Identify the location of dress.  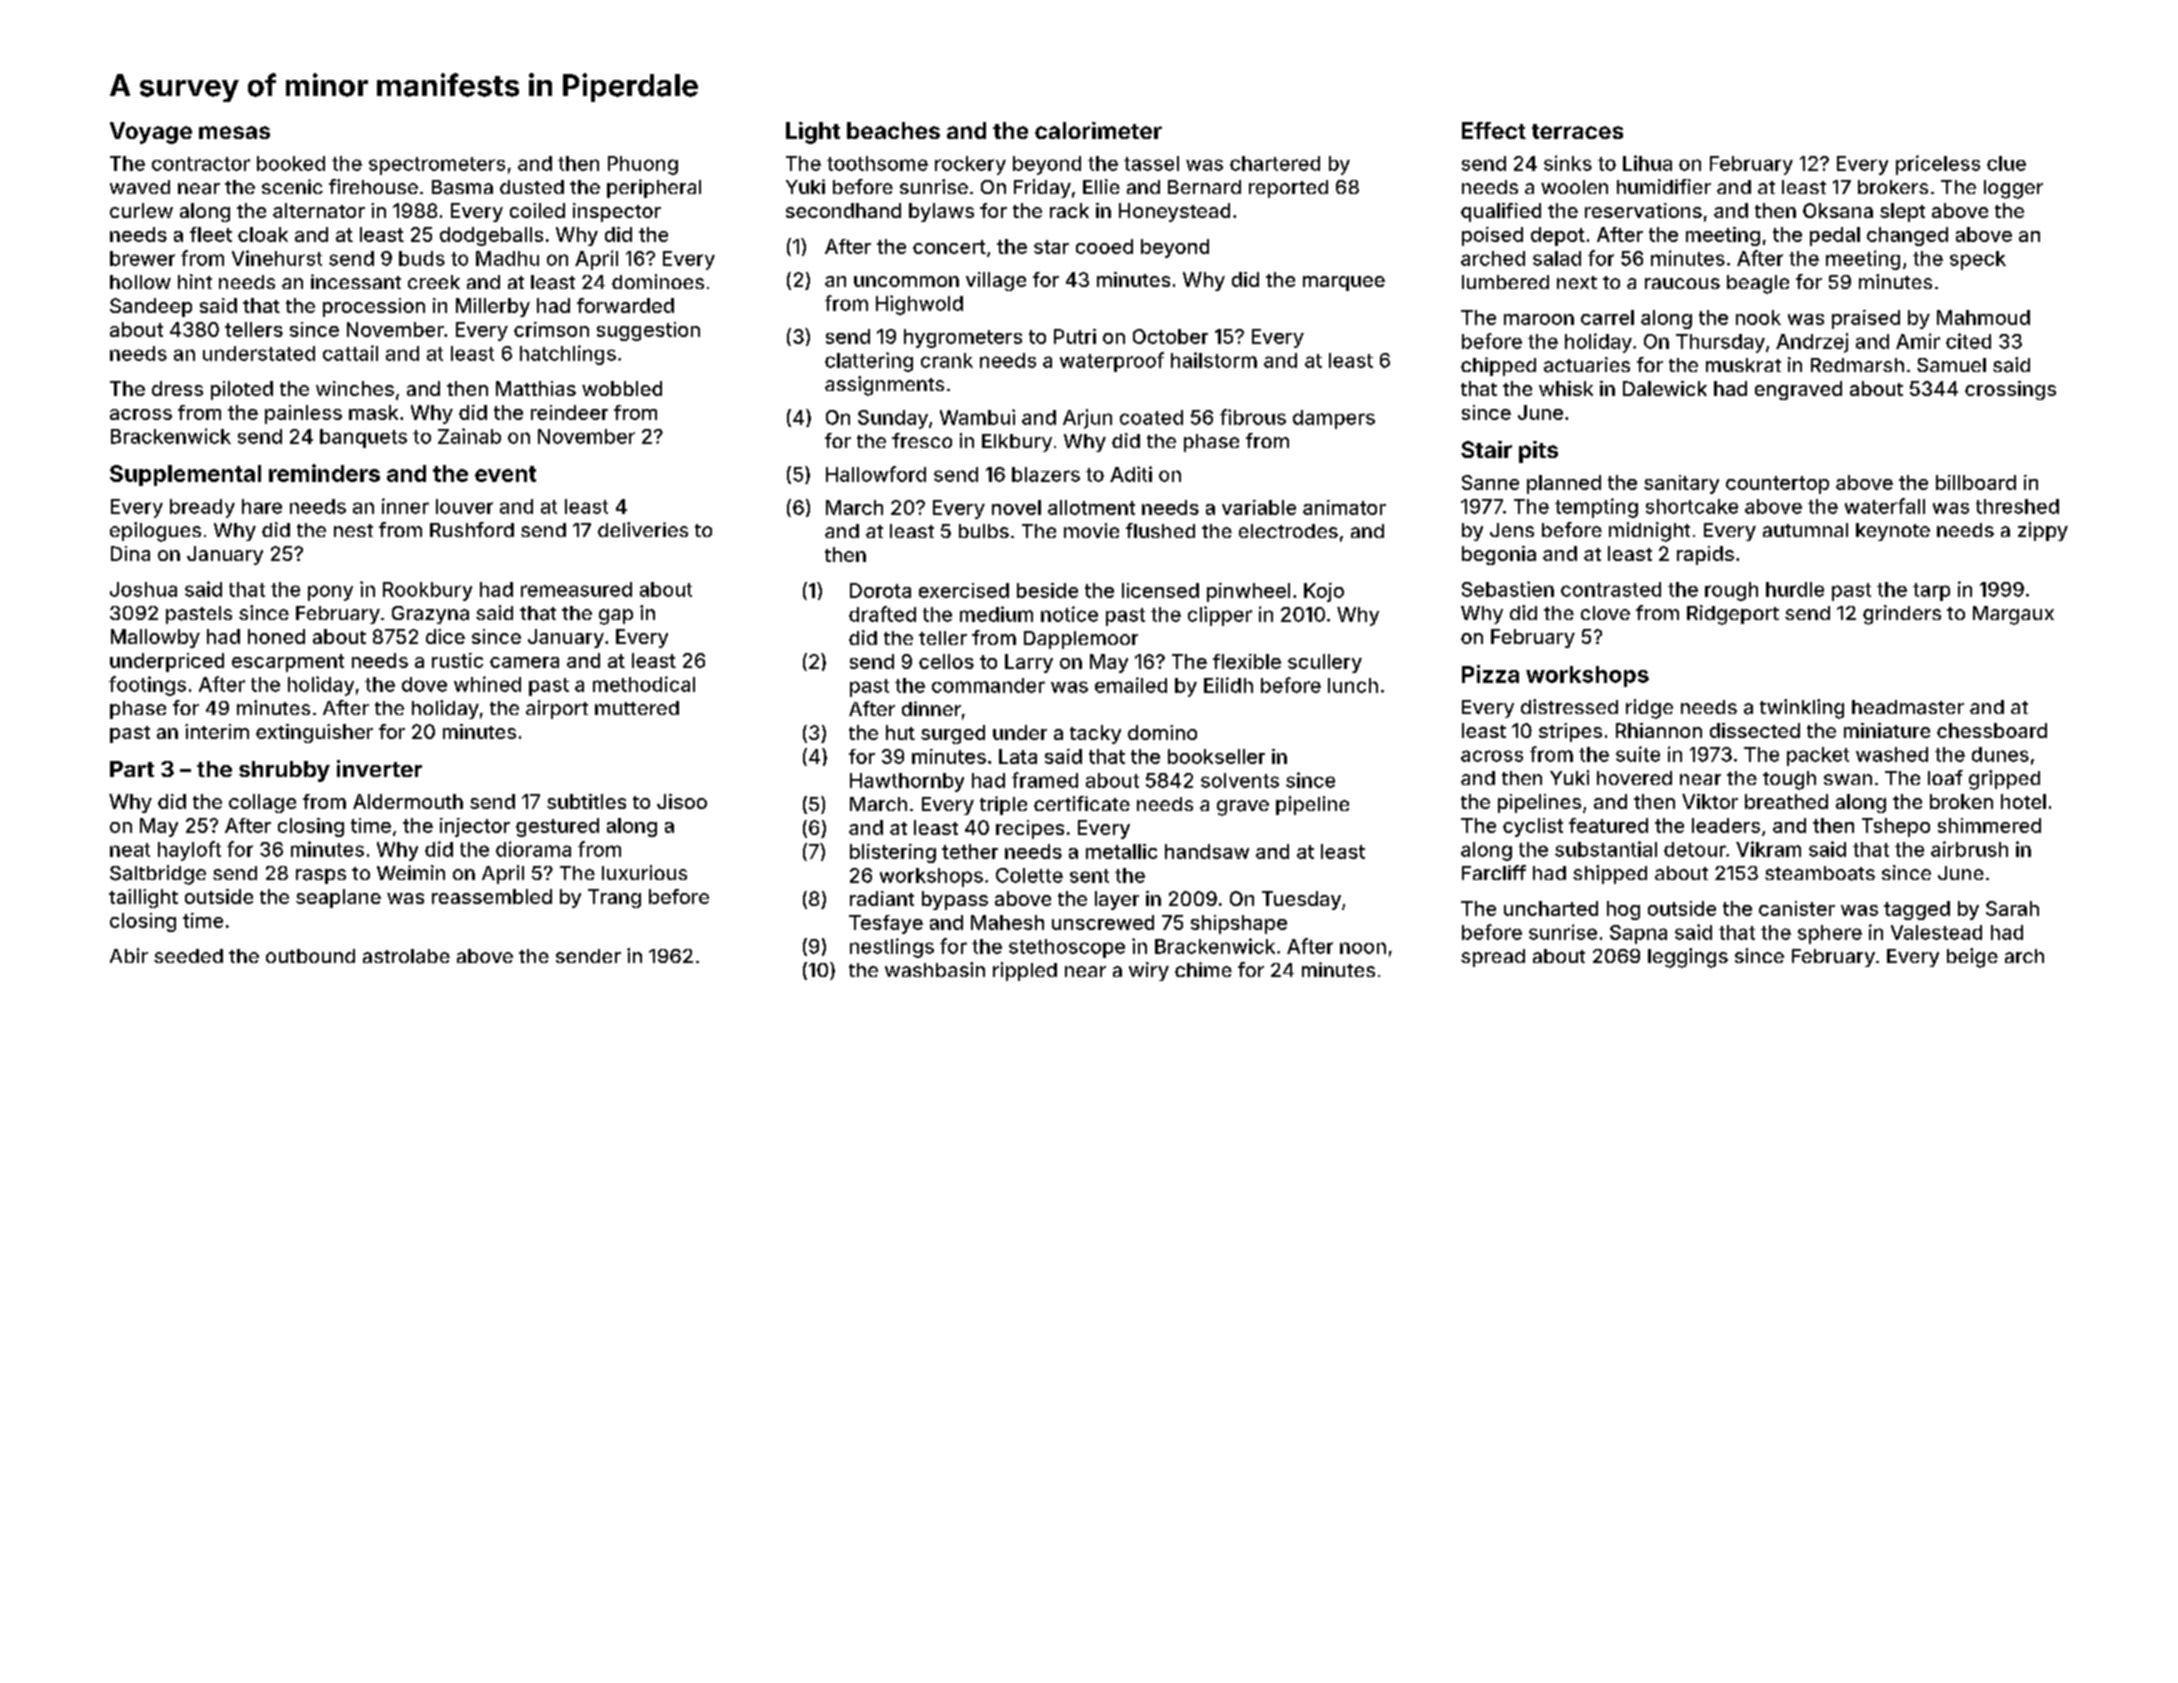
(177, 388).
